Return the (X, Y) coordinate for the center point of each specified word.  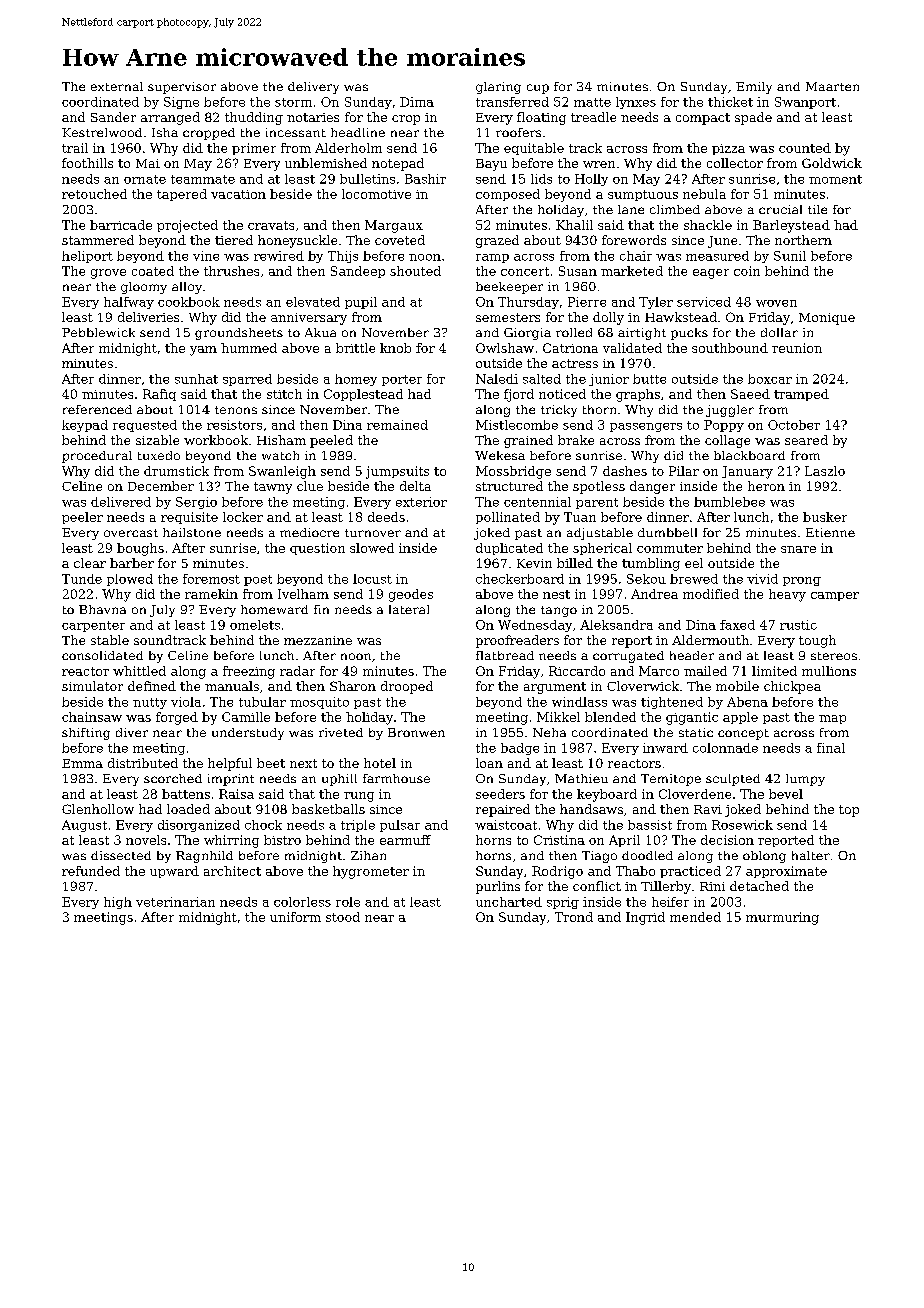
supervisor (182, 88)
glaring (498, 88)
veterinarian (175, 902)
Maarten (832, 86)
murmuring (782, 918)
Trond (574, 917)
